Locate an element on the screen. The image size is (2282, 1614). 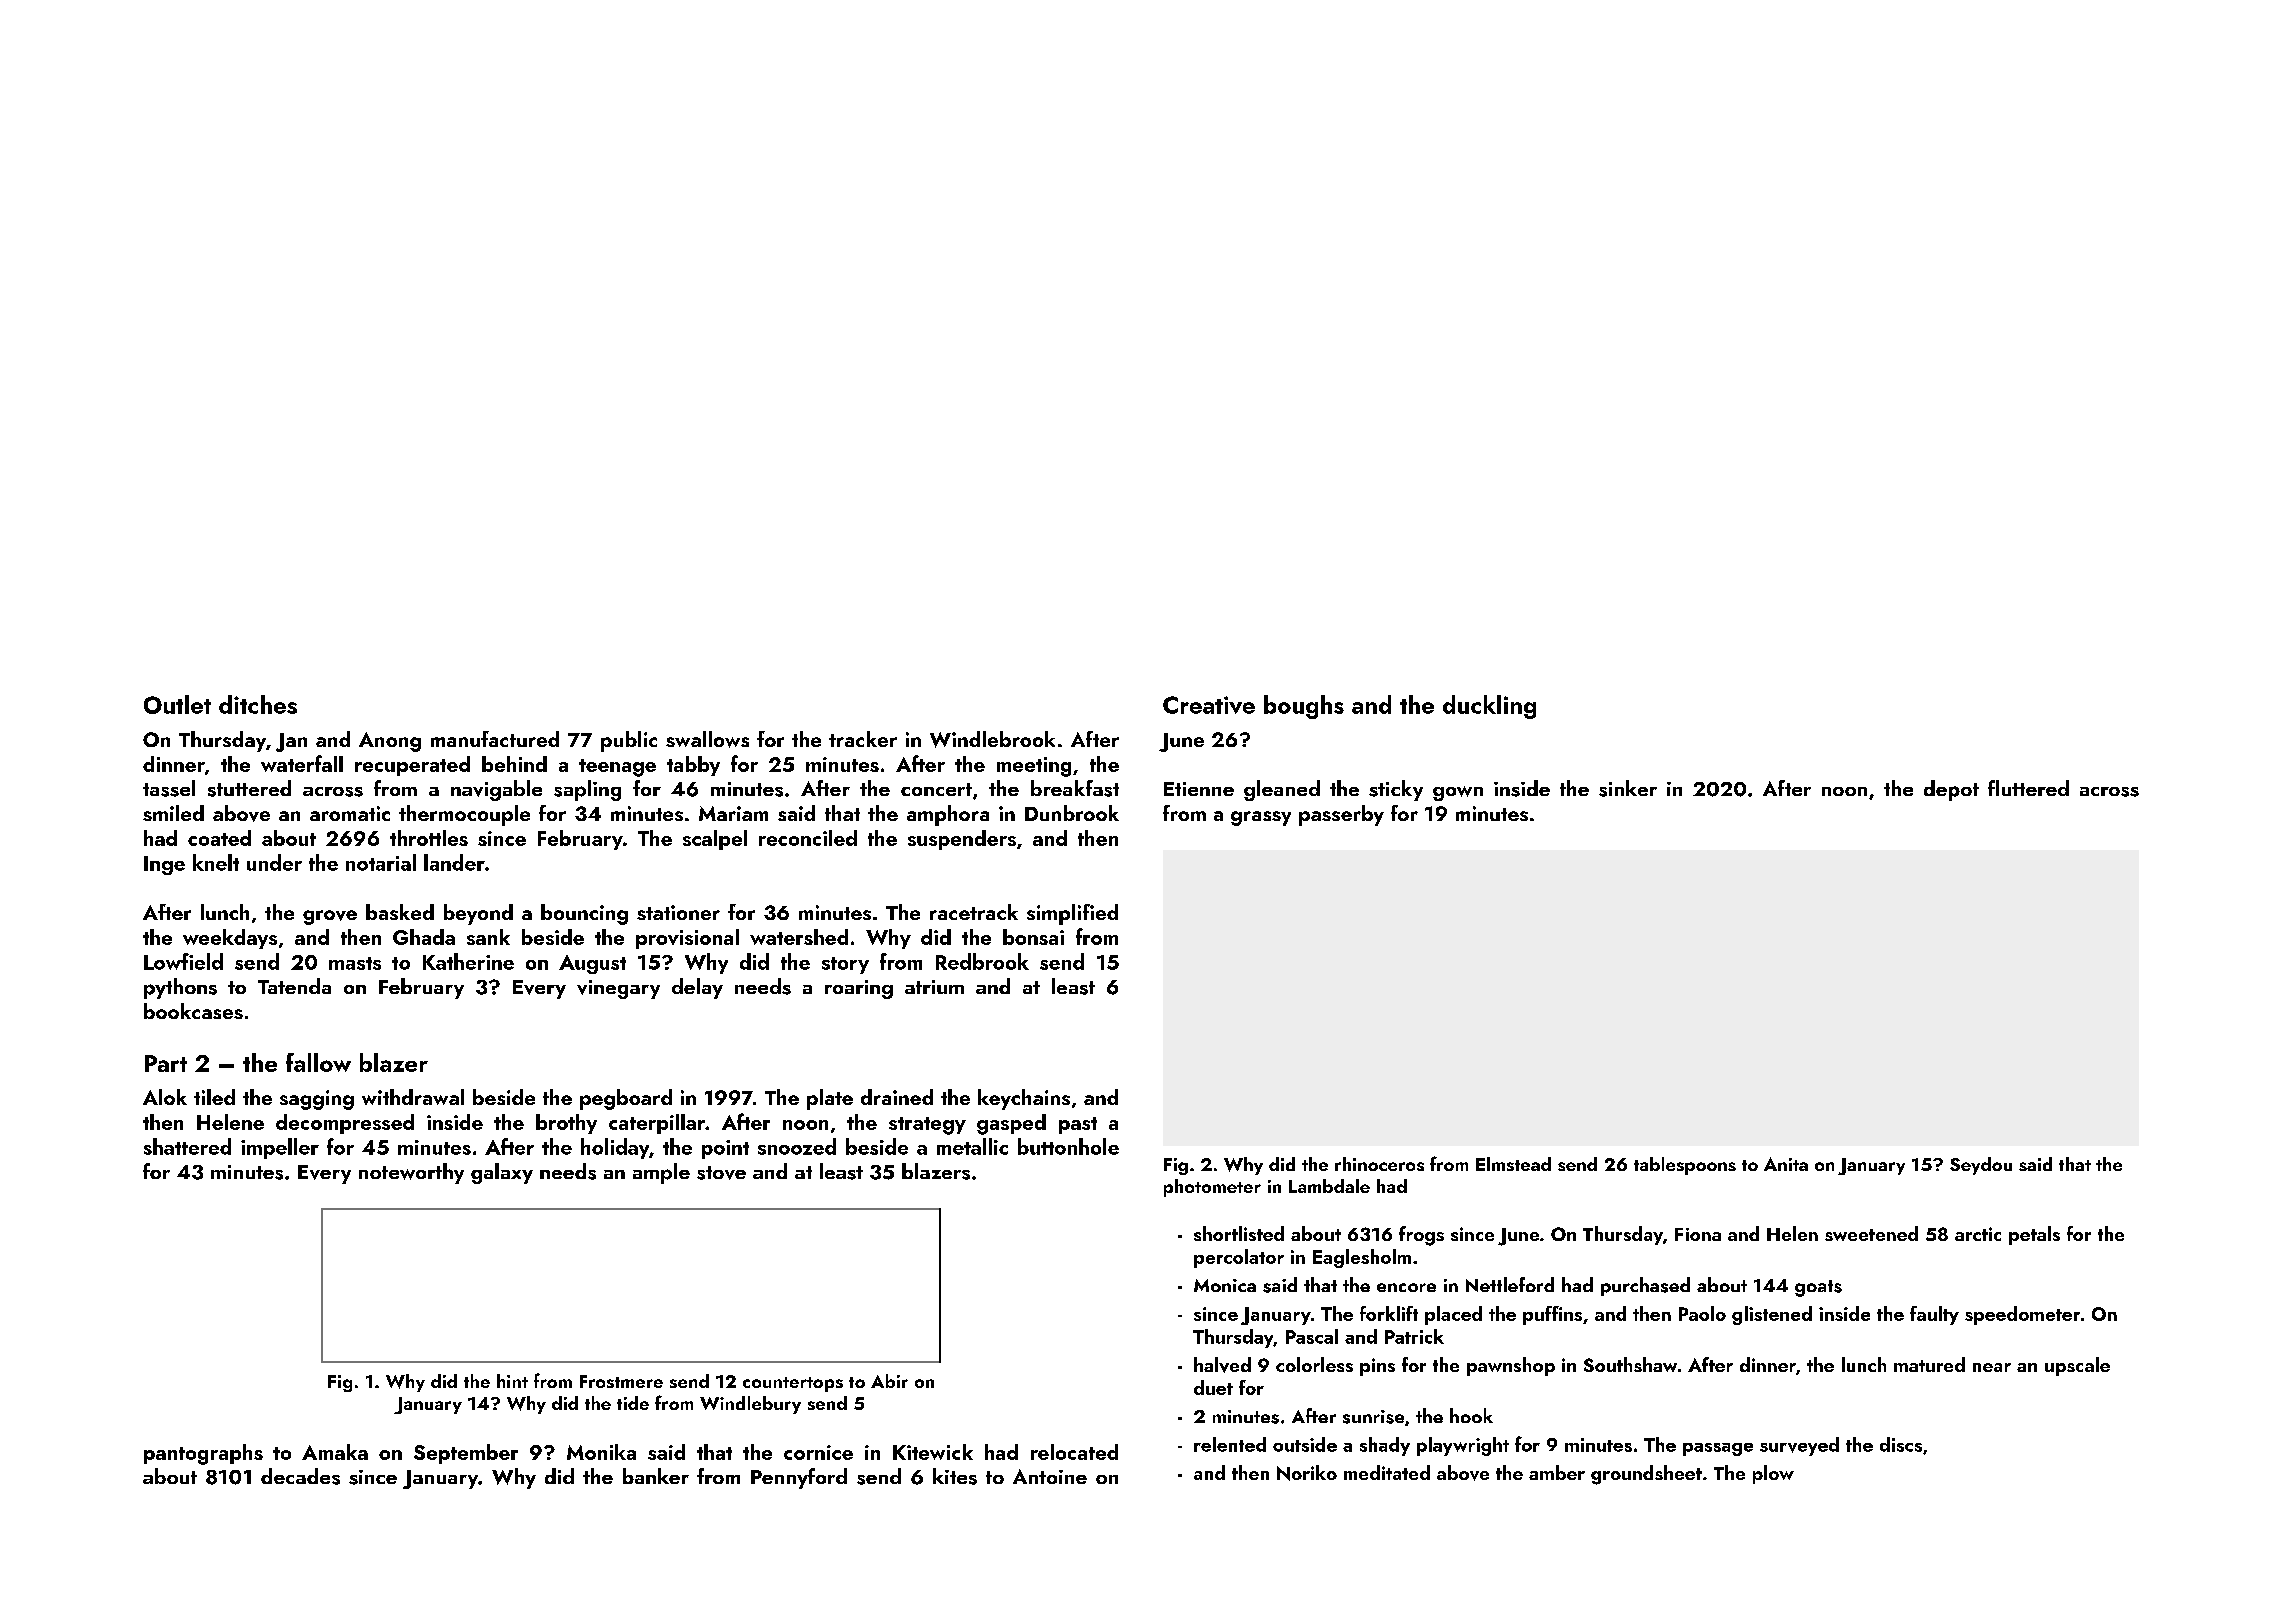
noteworthy is located at coordinates (411, 1173).
